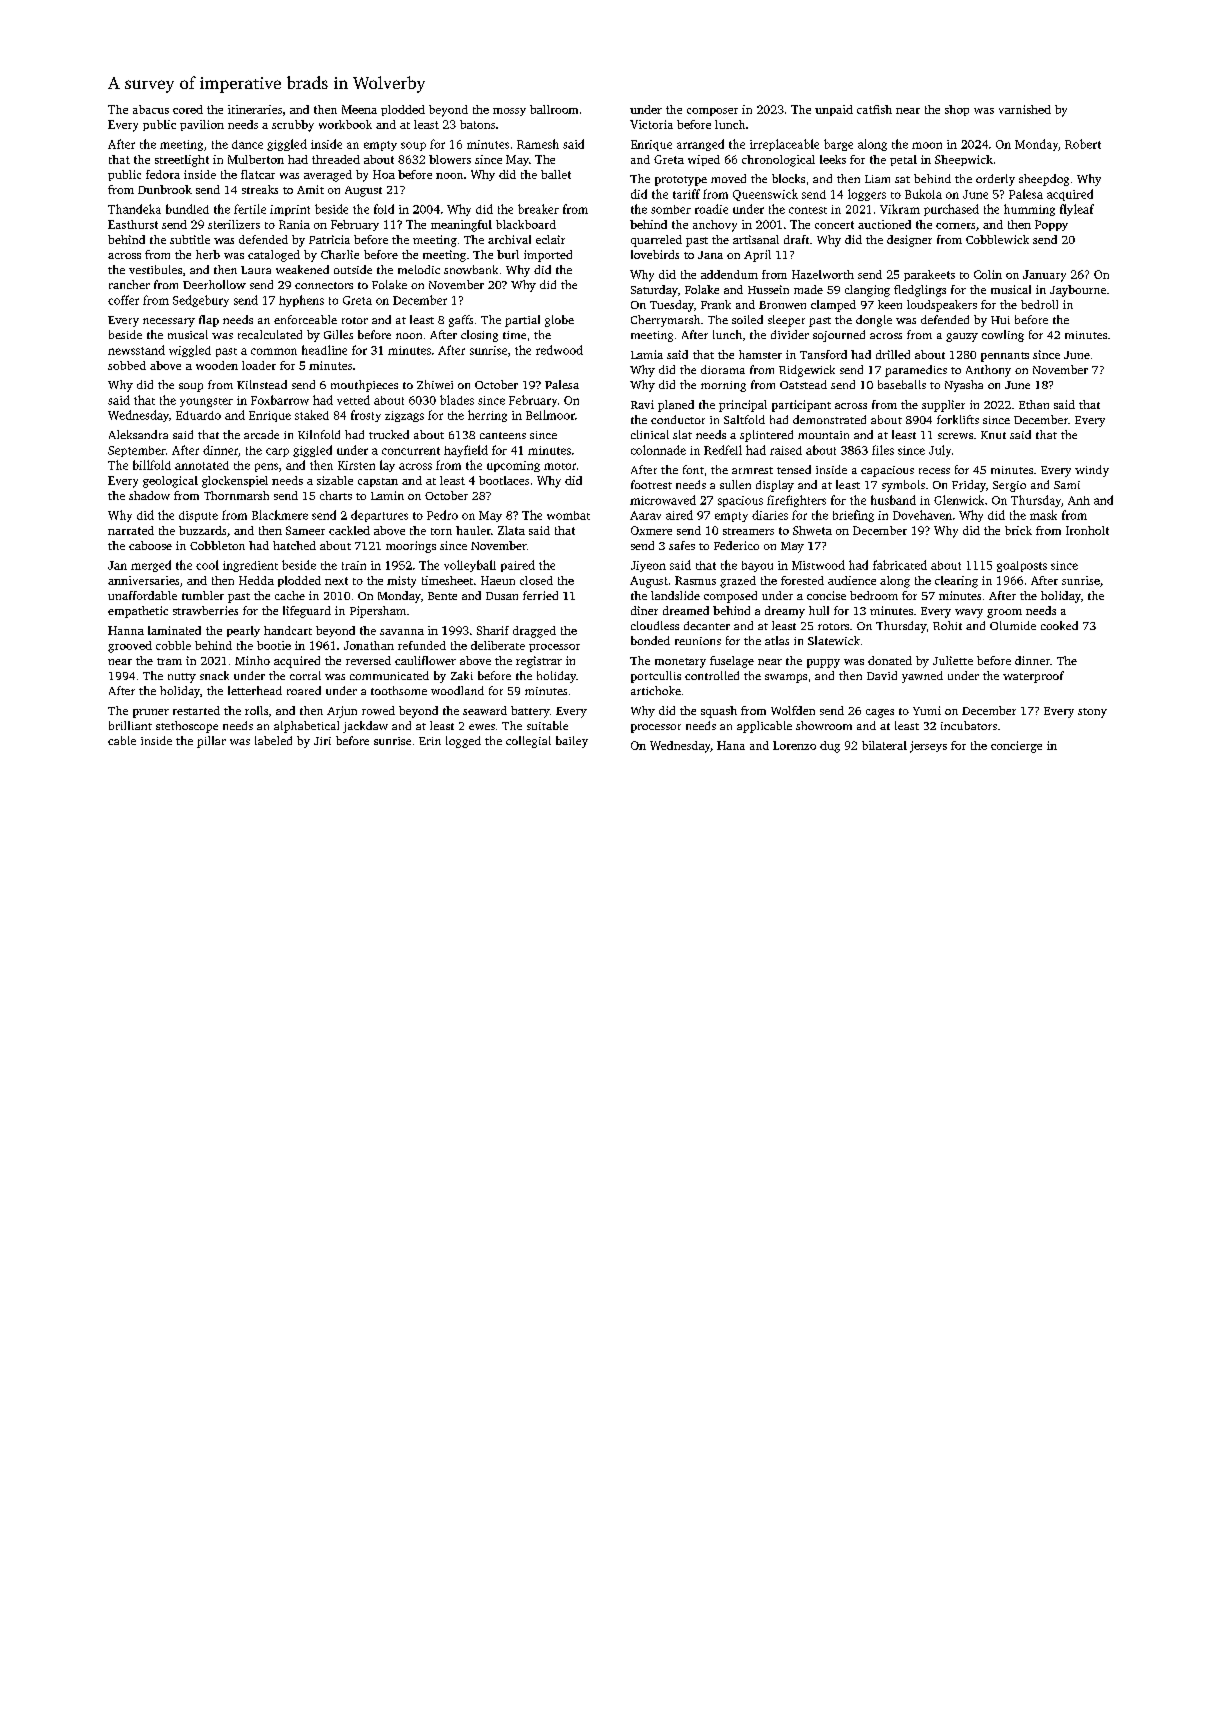 This screenshot has width=1222, height=1728. I want to click on Bellmoor, so click(550, 415).
